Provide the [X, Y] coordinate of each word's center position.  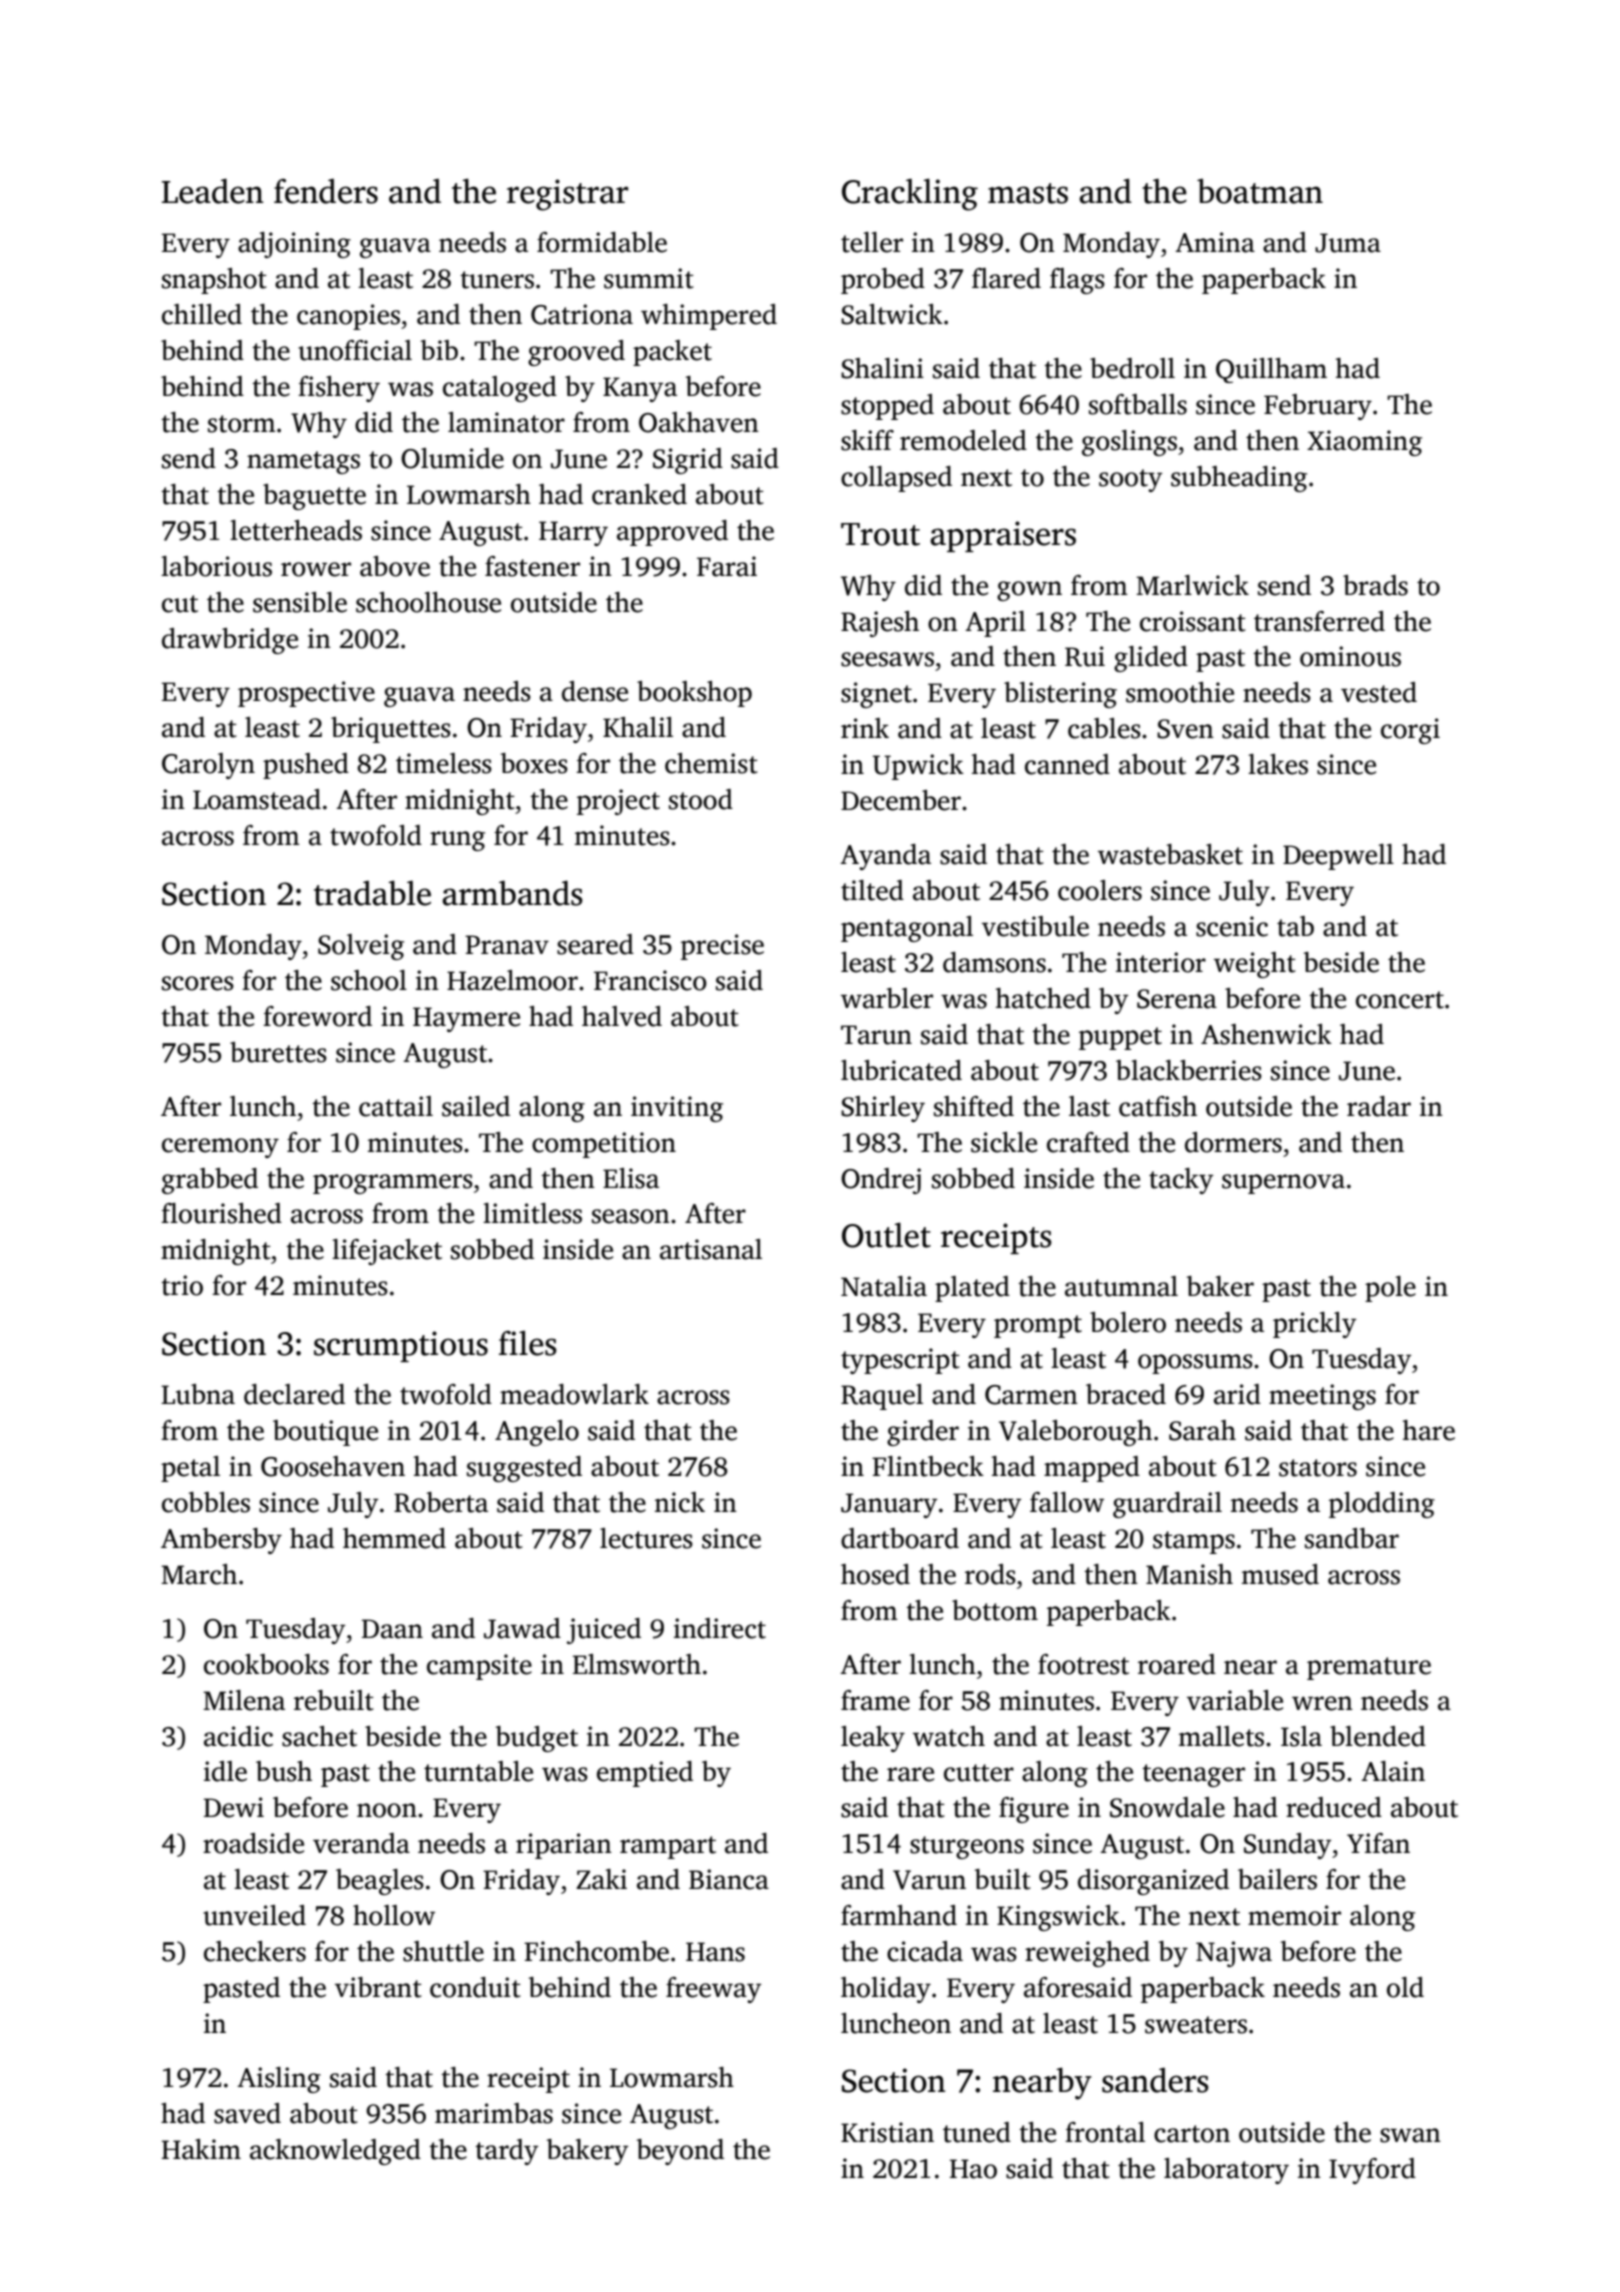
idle [225, 1771]
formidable [602, 242]
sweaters [1196, 2025]
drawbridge [230, 641]
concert [1400, 1000]
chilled [202, 314]
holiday [886, 1990]
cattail [396, 1106]
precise [722, 947]
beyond [680, 2152]
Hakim [201, 2149]
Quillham [1271, 370]
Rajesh [880, 624]
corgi [1410, 731]
